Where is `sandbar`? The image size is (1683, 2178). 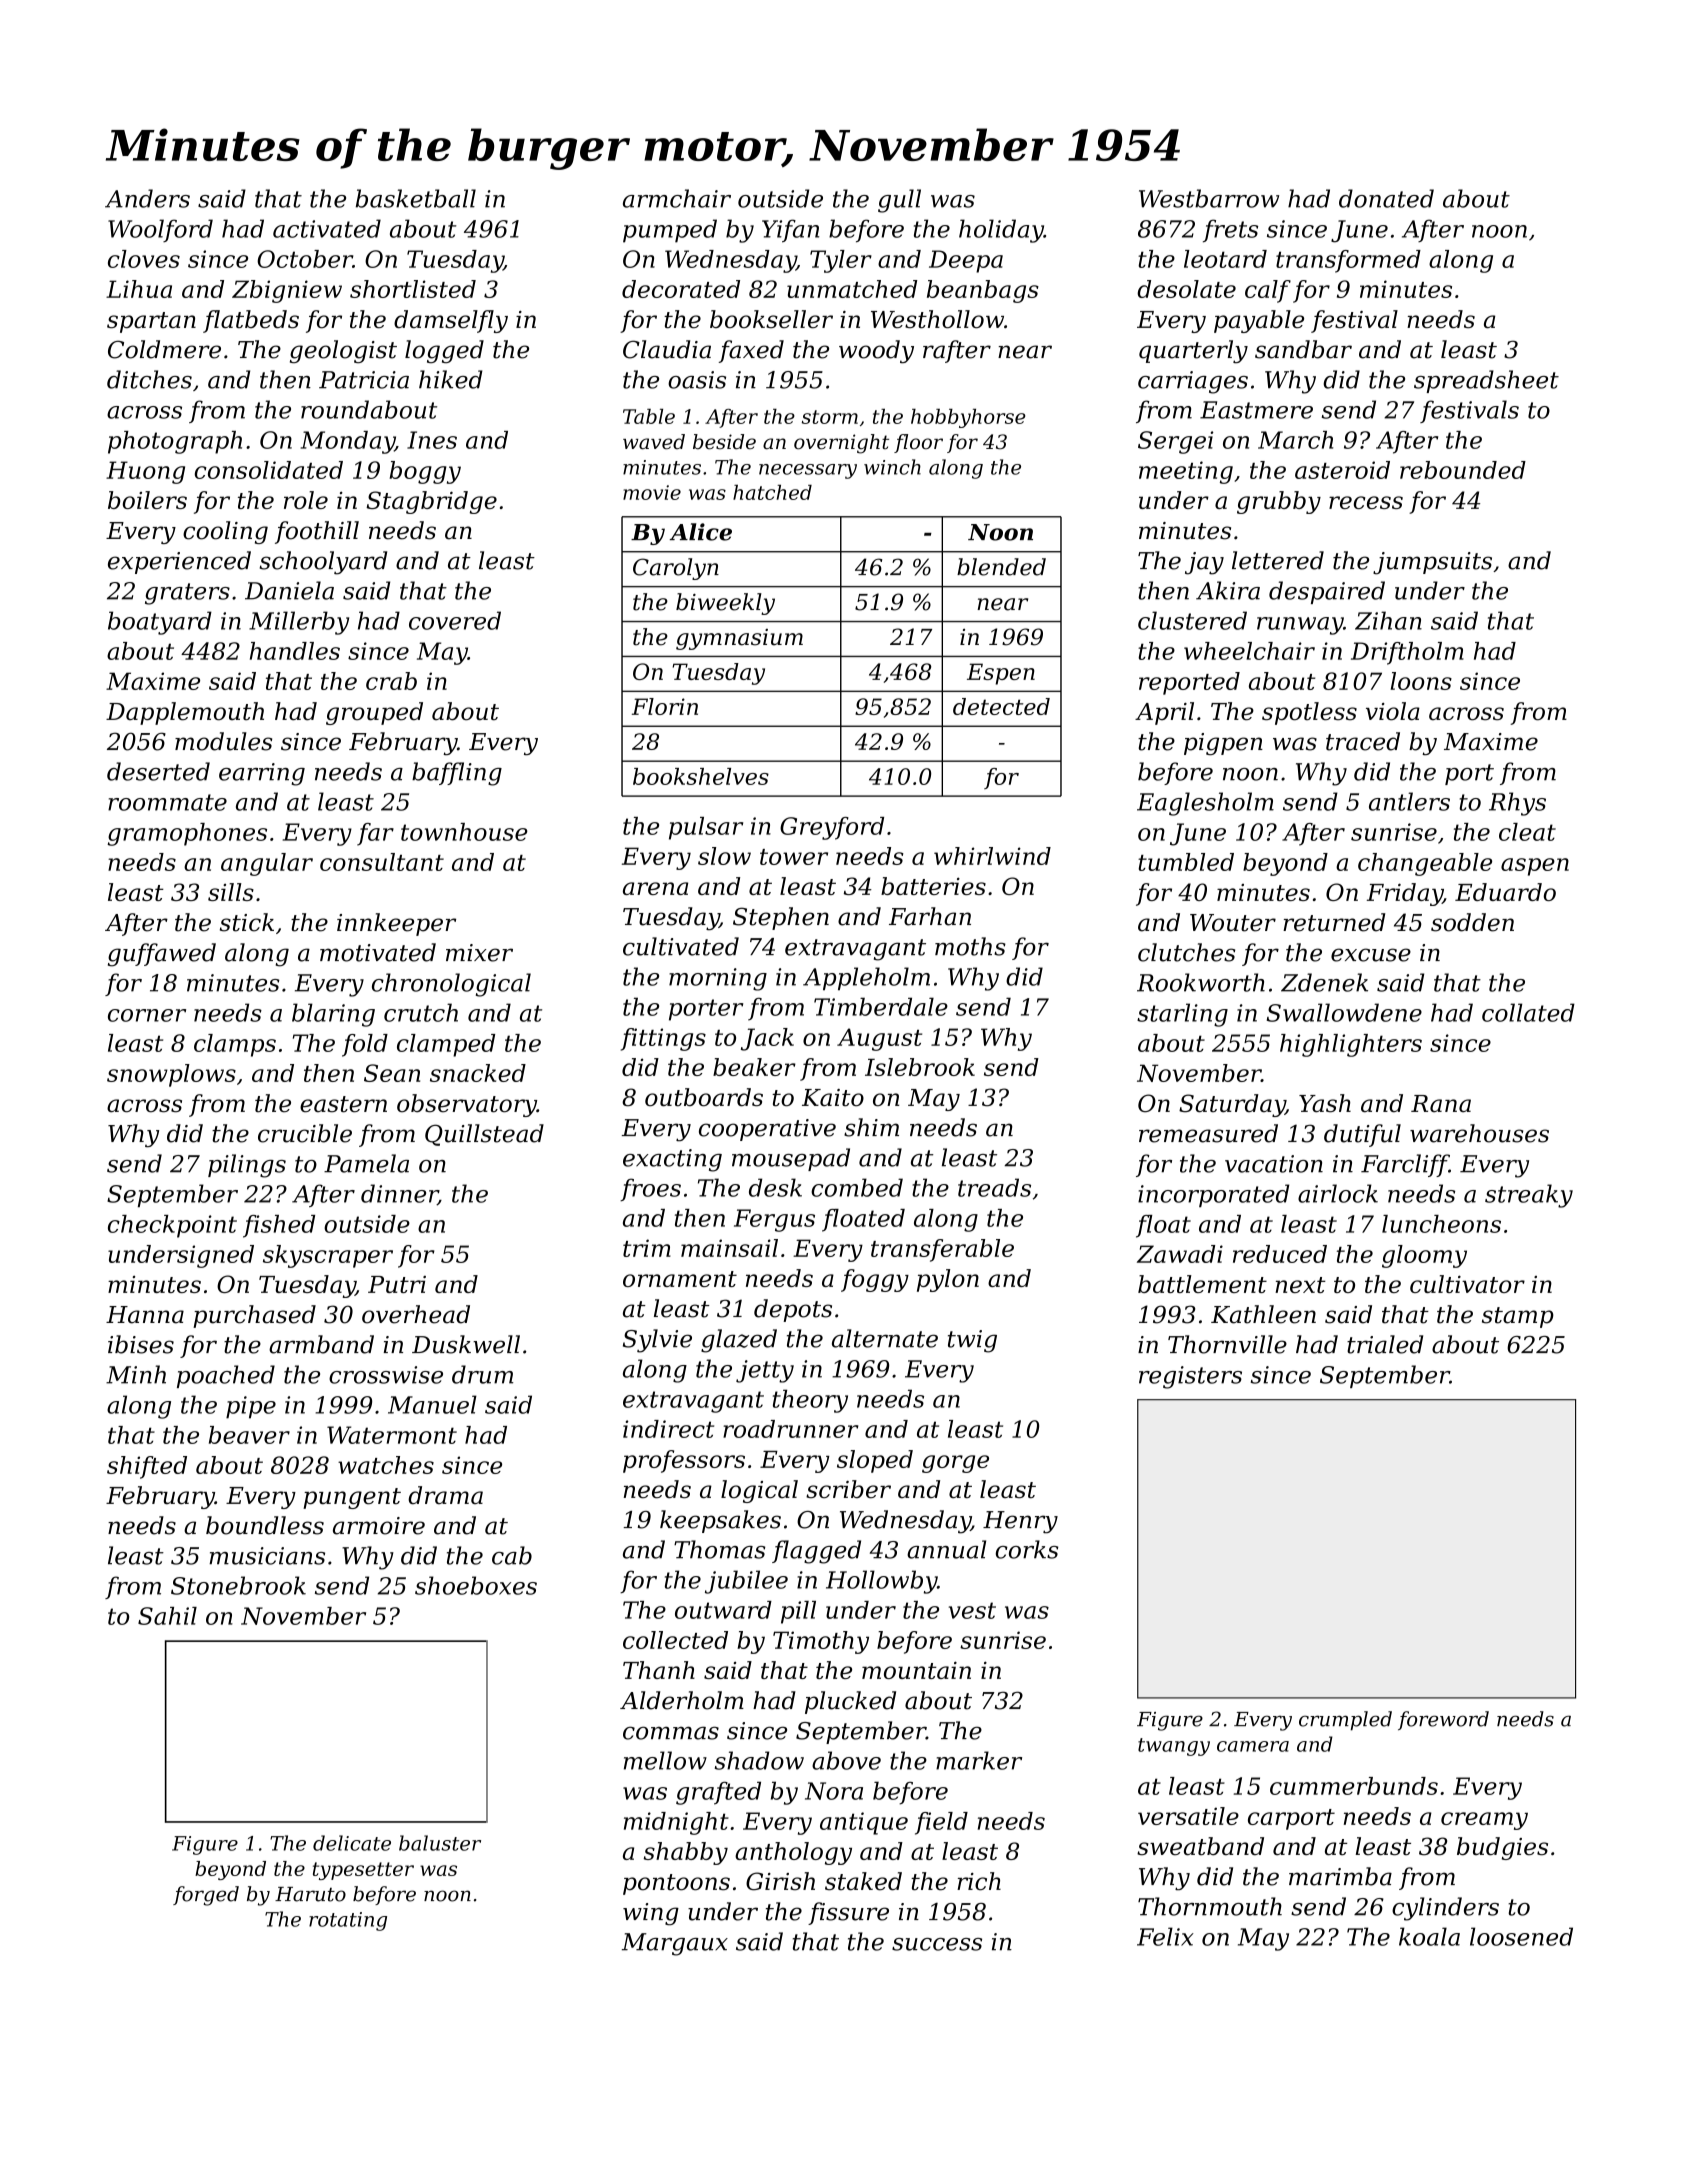
sandbar is located at coordinates (1303, 349).
